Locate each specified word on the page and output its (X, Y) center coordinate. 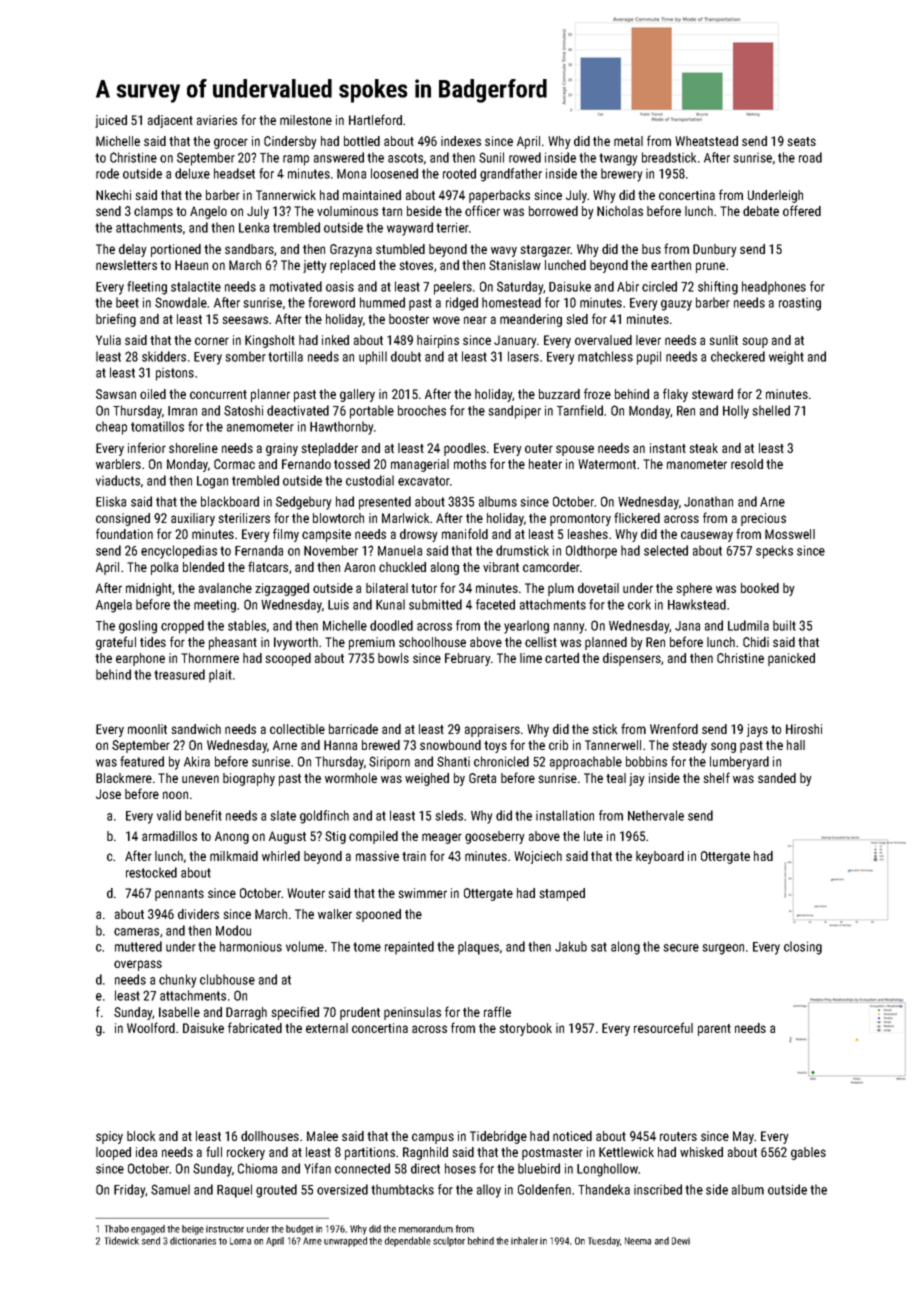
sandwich (196, 729)
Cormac (234, 464)
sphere (694, 589)
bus (651, 249)
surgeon (723, 949)
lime (531, 658)
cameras (136, 932)
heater (545, 464)
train (414, 856)
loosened (394, 173)
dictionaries (193, 1241)
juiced (111, 121)
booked (760, 588)
